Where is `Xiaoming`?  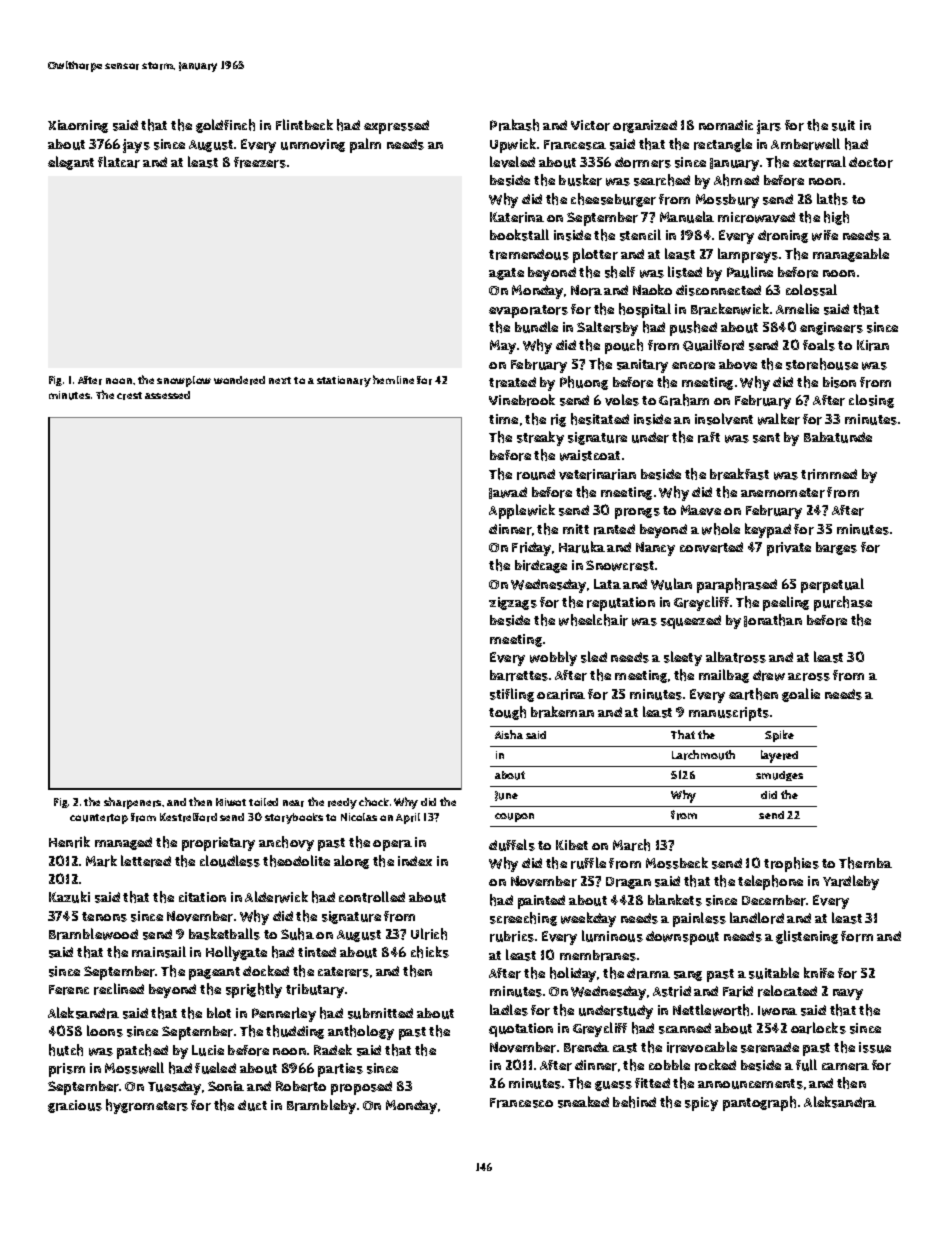
Xiaoming is located at coordinates (78, 126).
